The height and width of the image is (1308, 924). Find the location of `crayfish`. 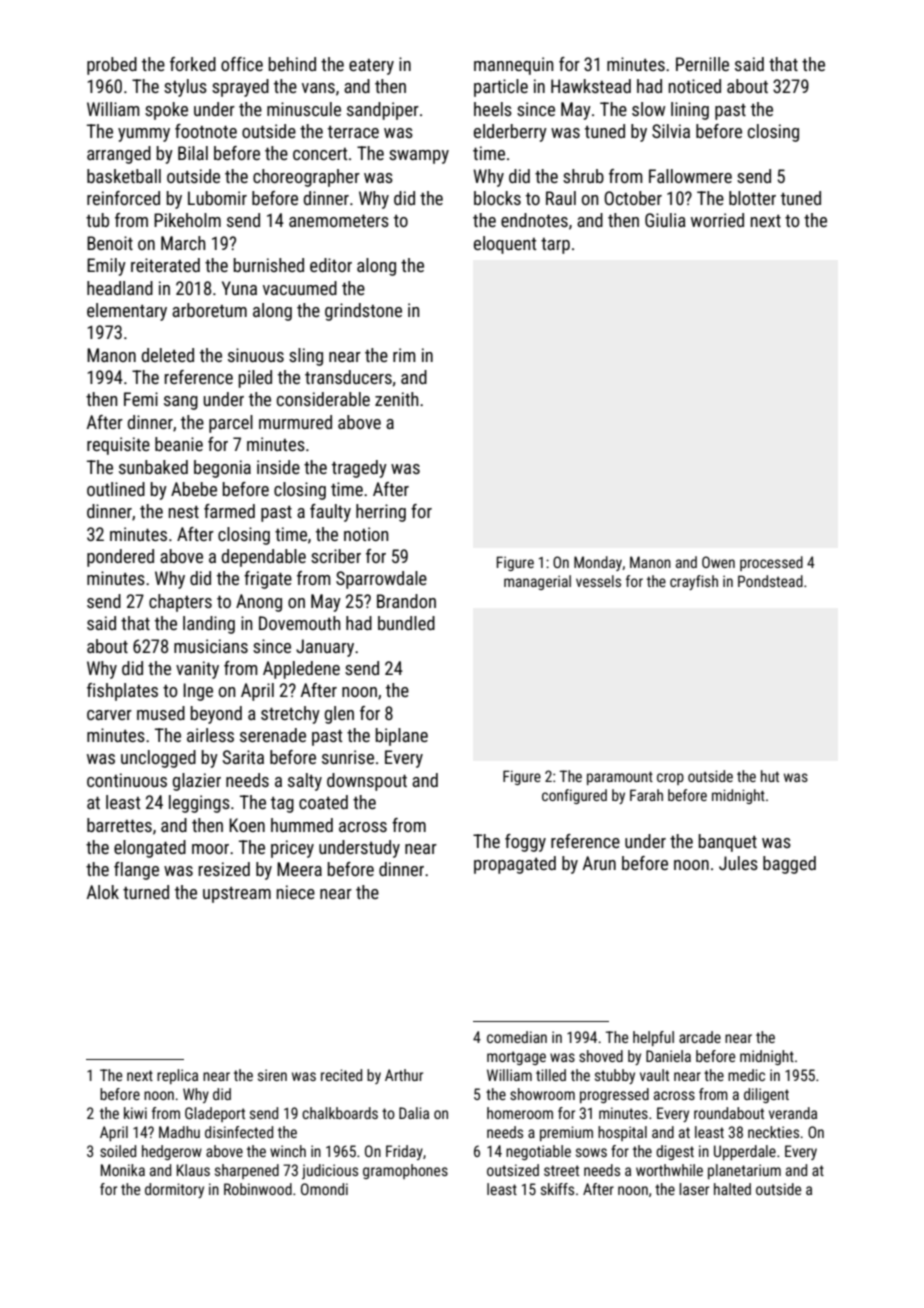

crayfish is located at coordinates (694, 582).
